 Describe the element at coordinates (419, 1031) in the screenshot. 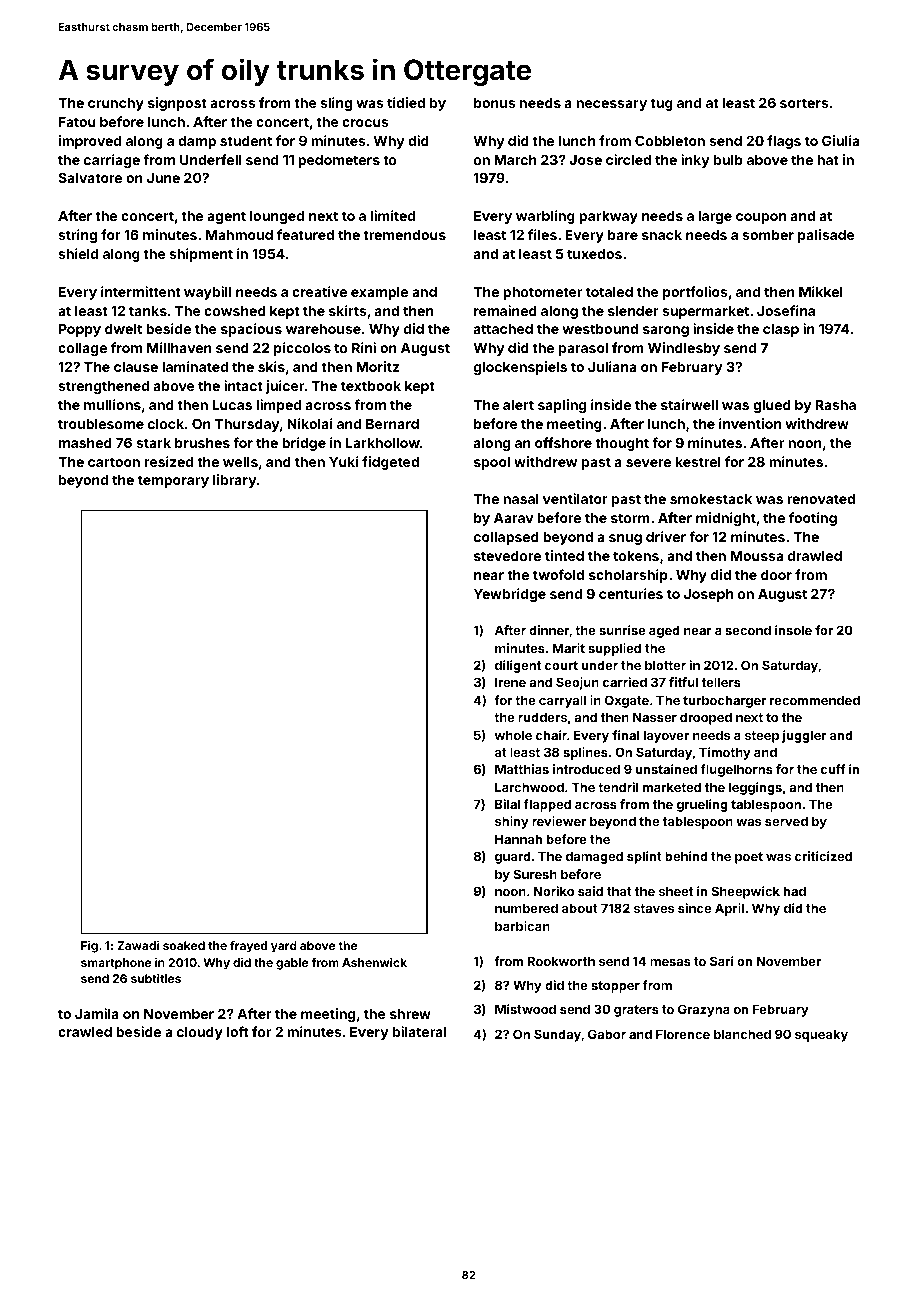

I see `bilateral` at that location.
